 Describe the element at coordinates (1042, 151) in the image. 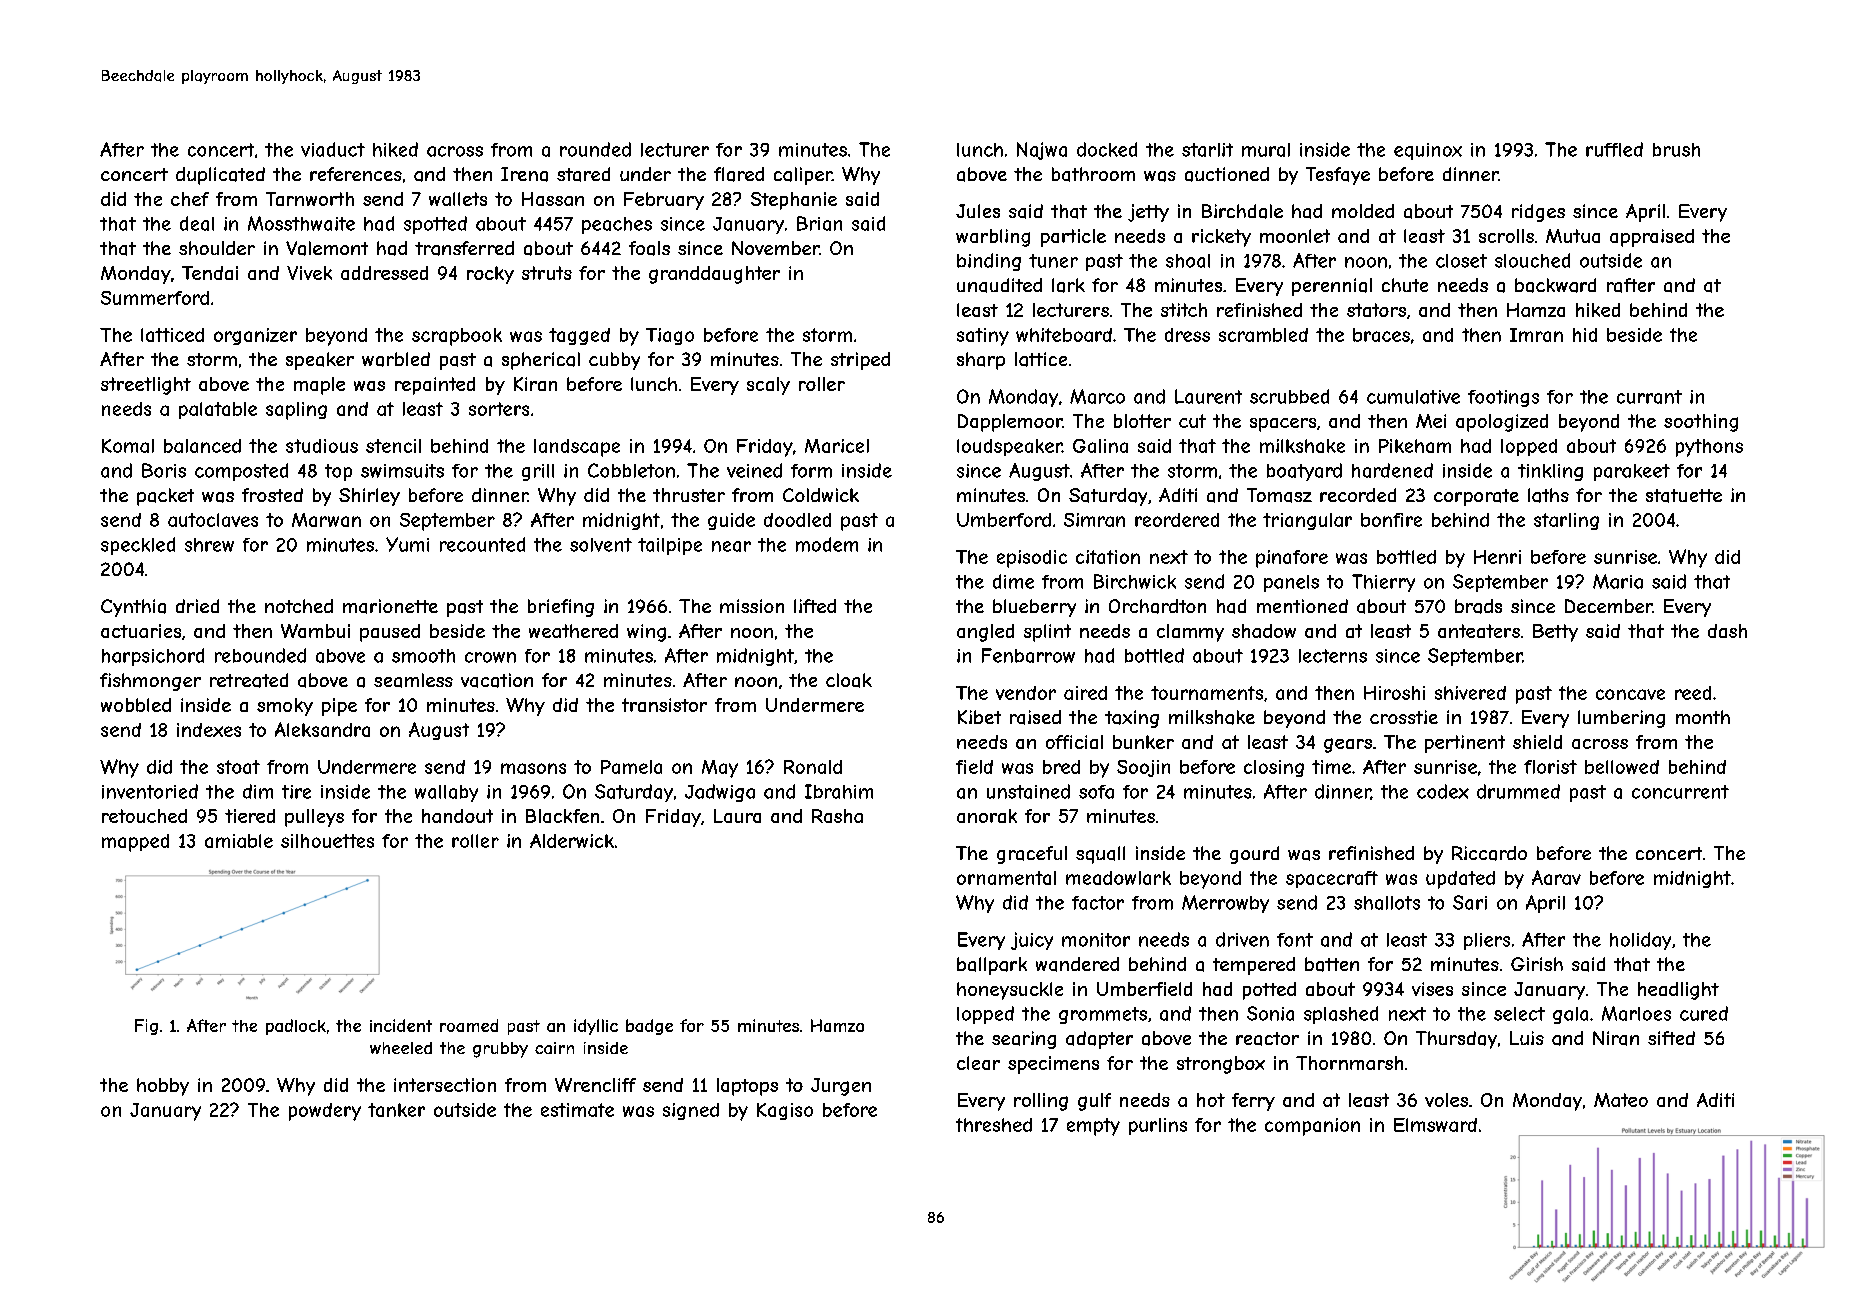

I see `Najwa` at that location.
